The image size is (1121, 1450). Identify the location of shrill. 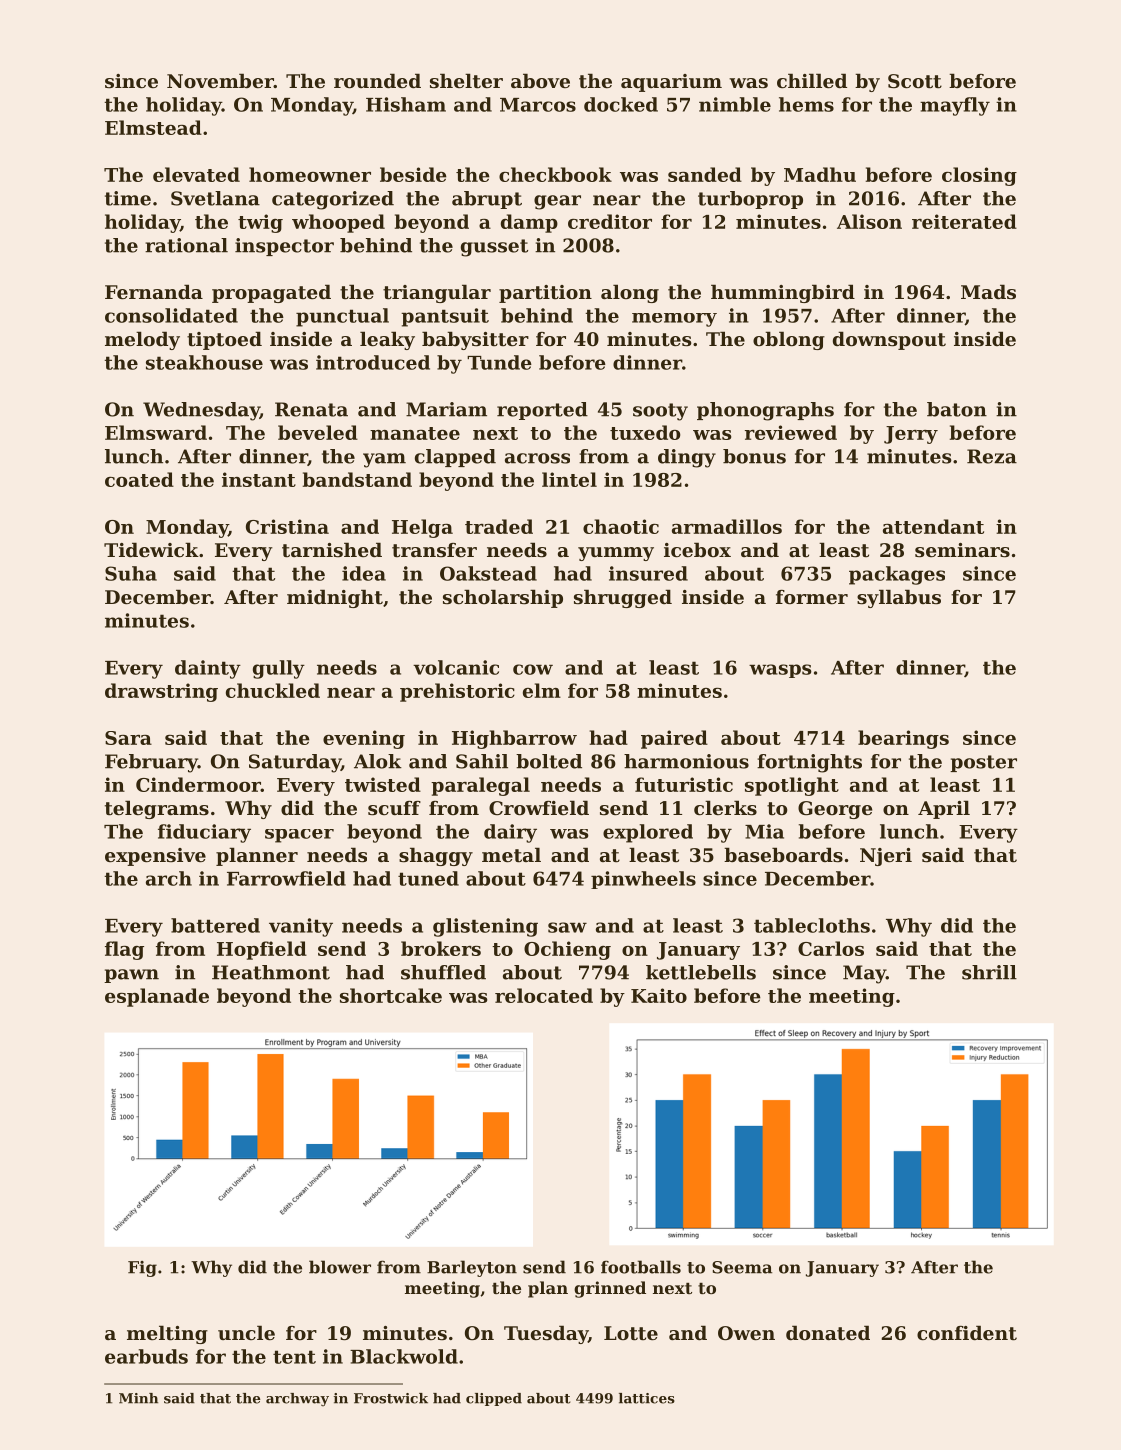
(989, 972).
